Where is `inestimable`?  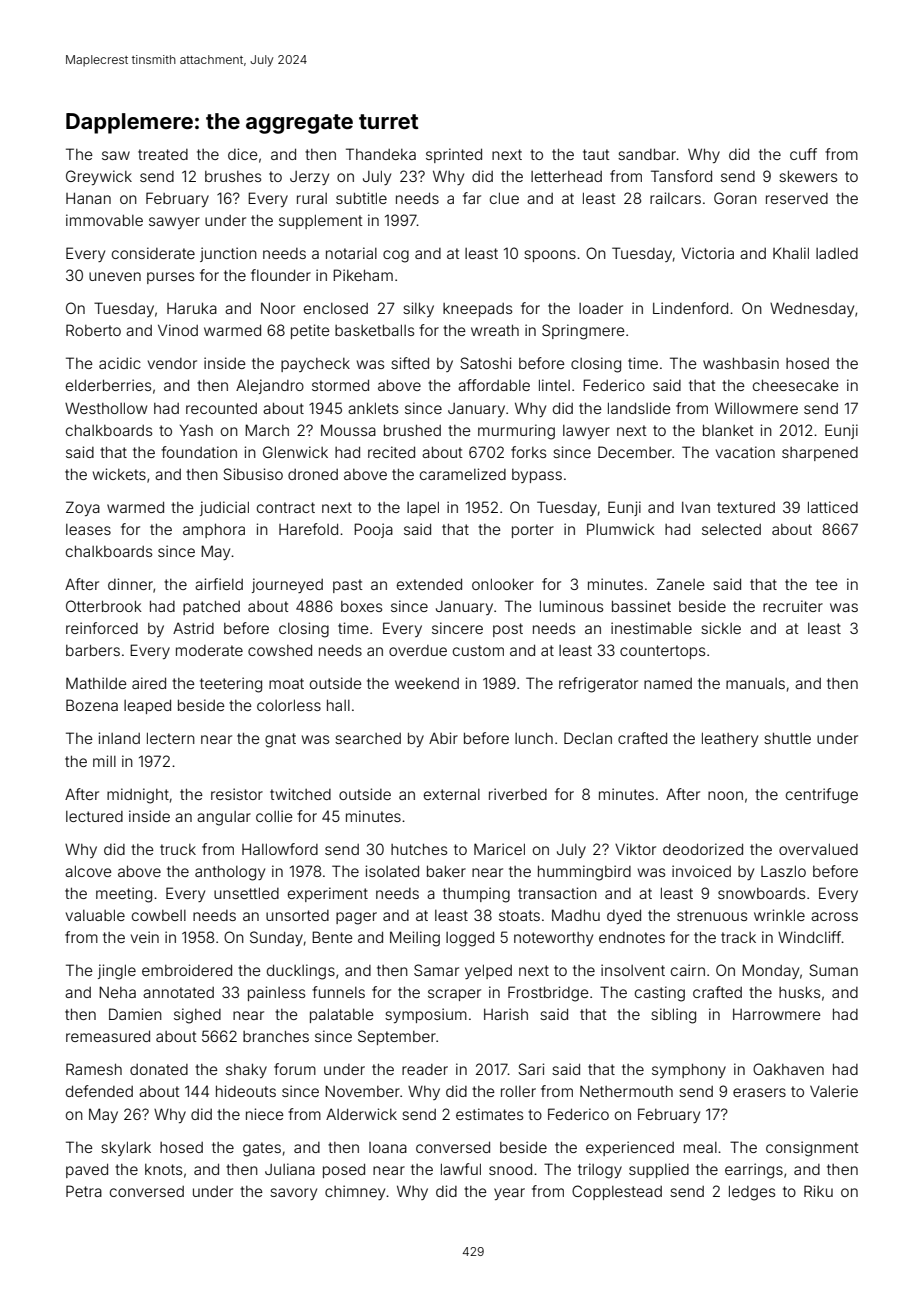
inestimable is located at coordinates (651, 628).
